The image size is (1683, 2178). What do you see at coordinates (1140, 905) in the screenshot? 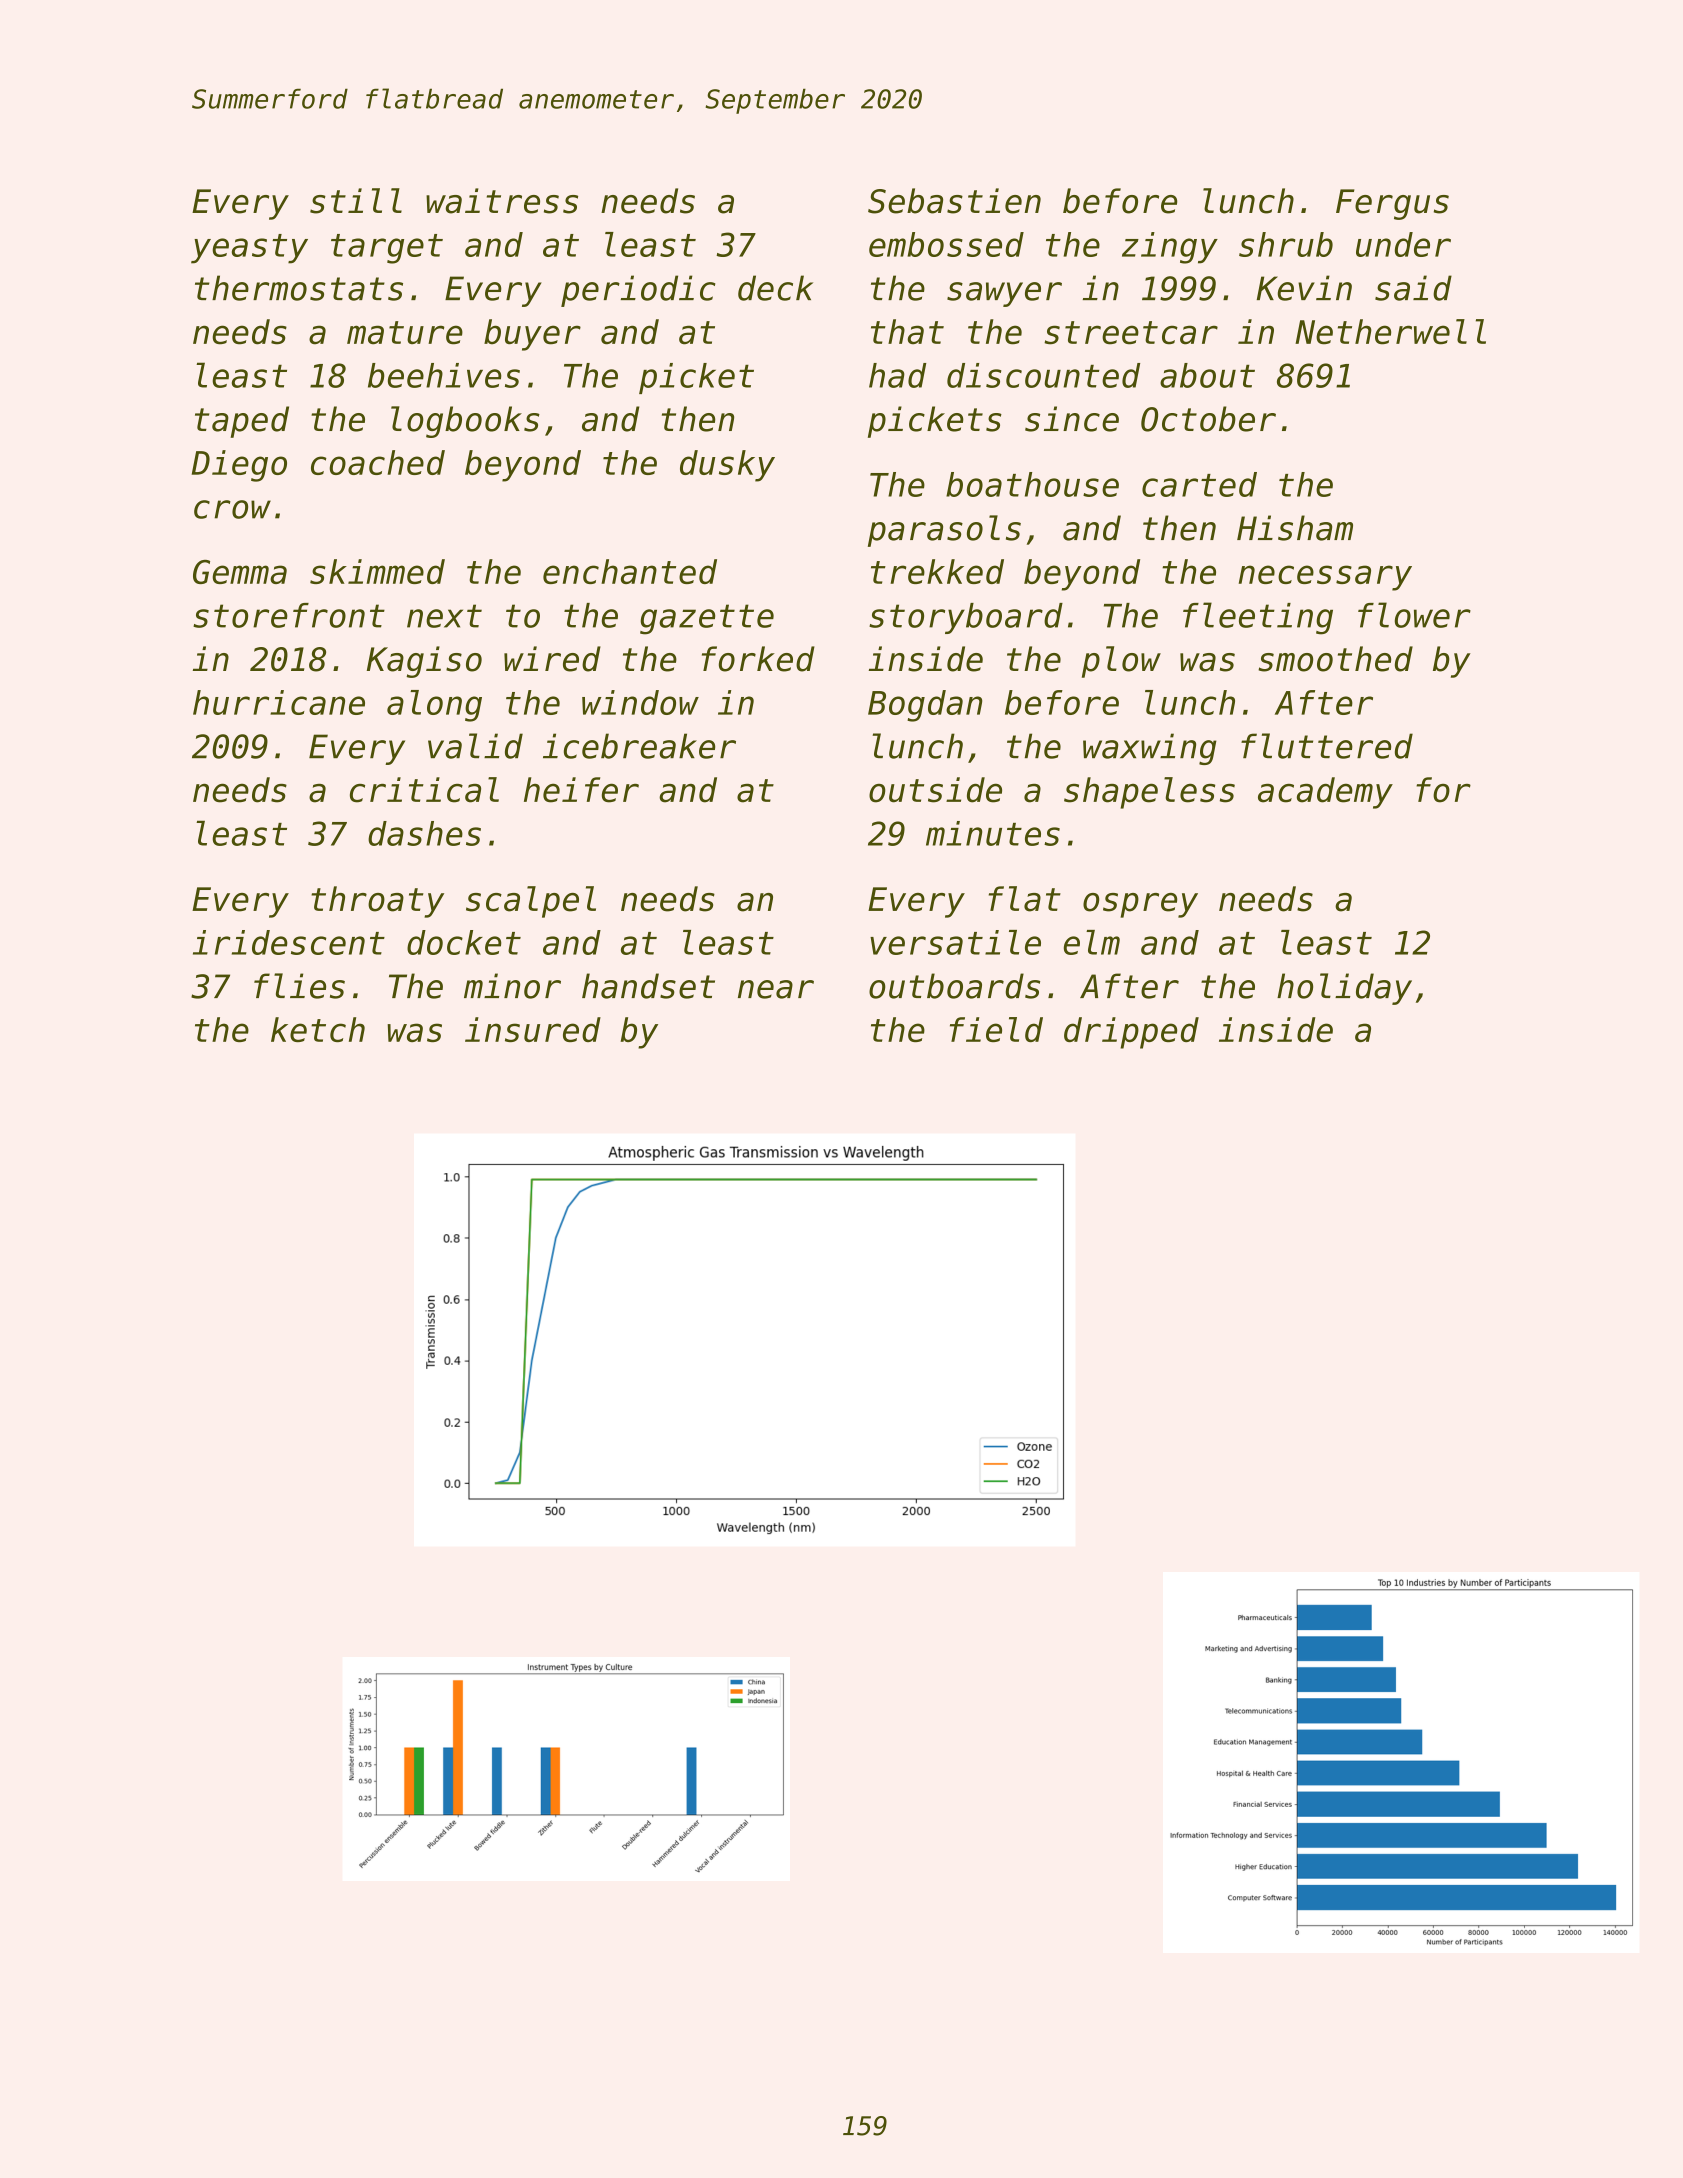
I see `osprey` at bounding box center [1140, 905].
